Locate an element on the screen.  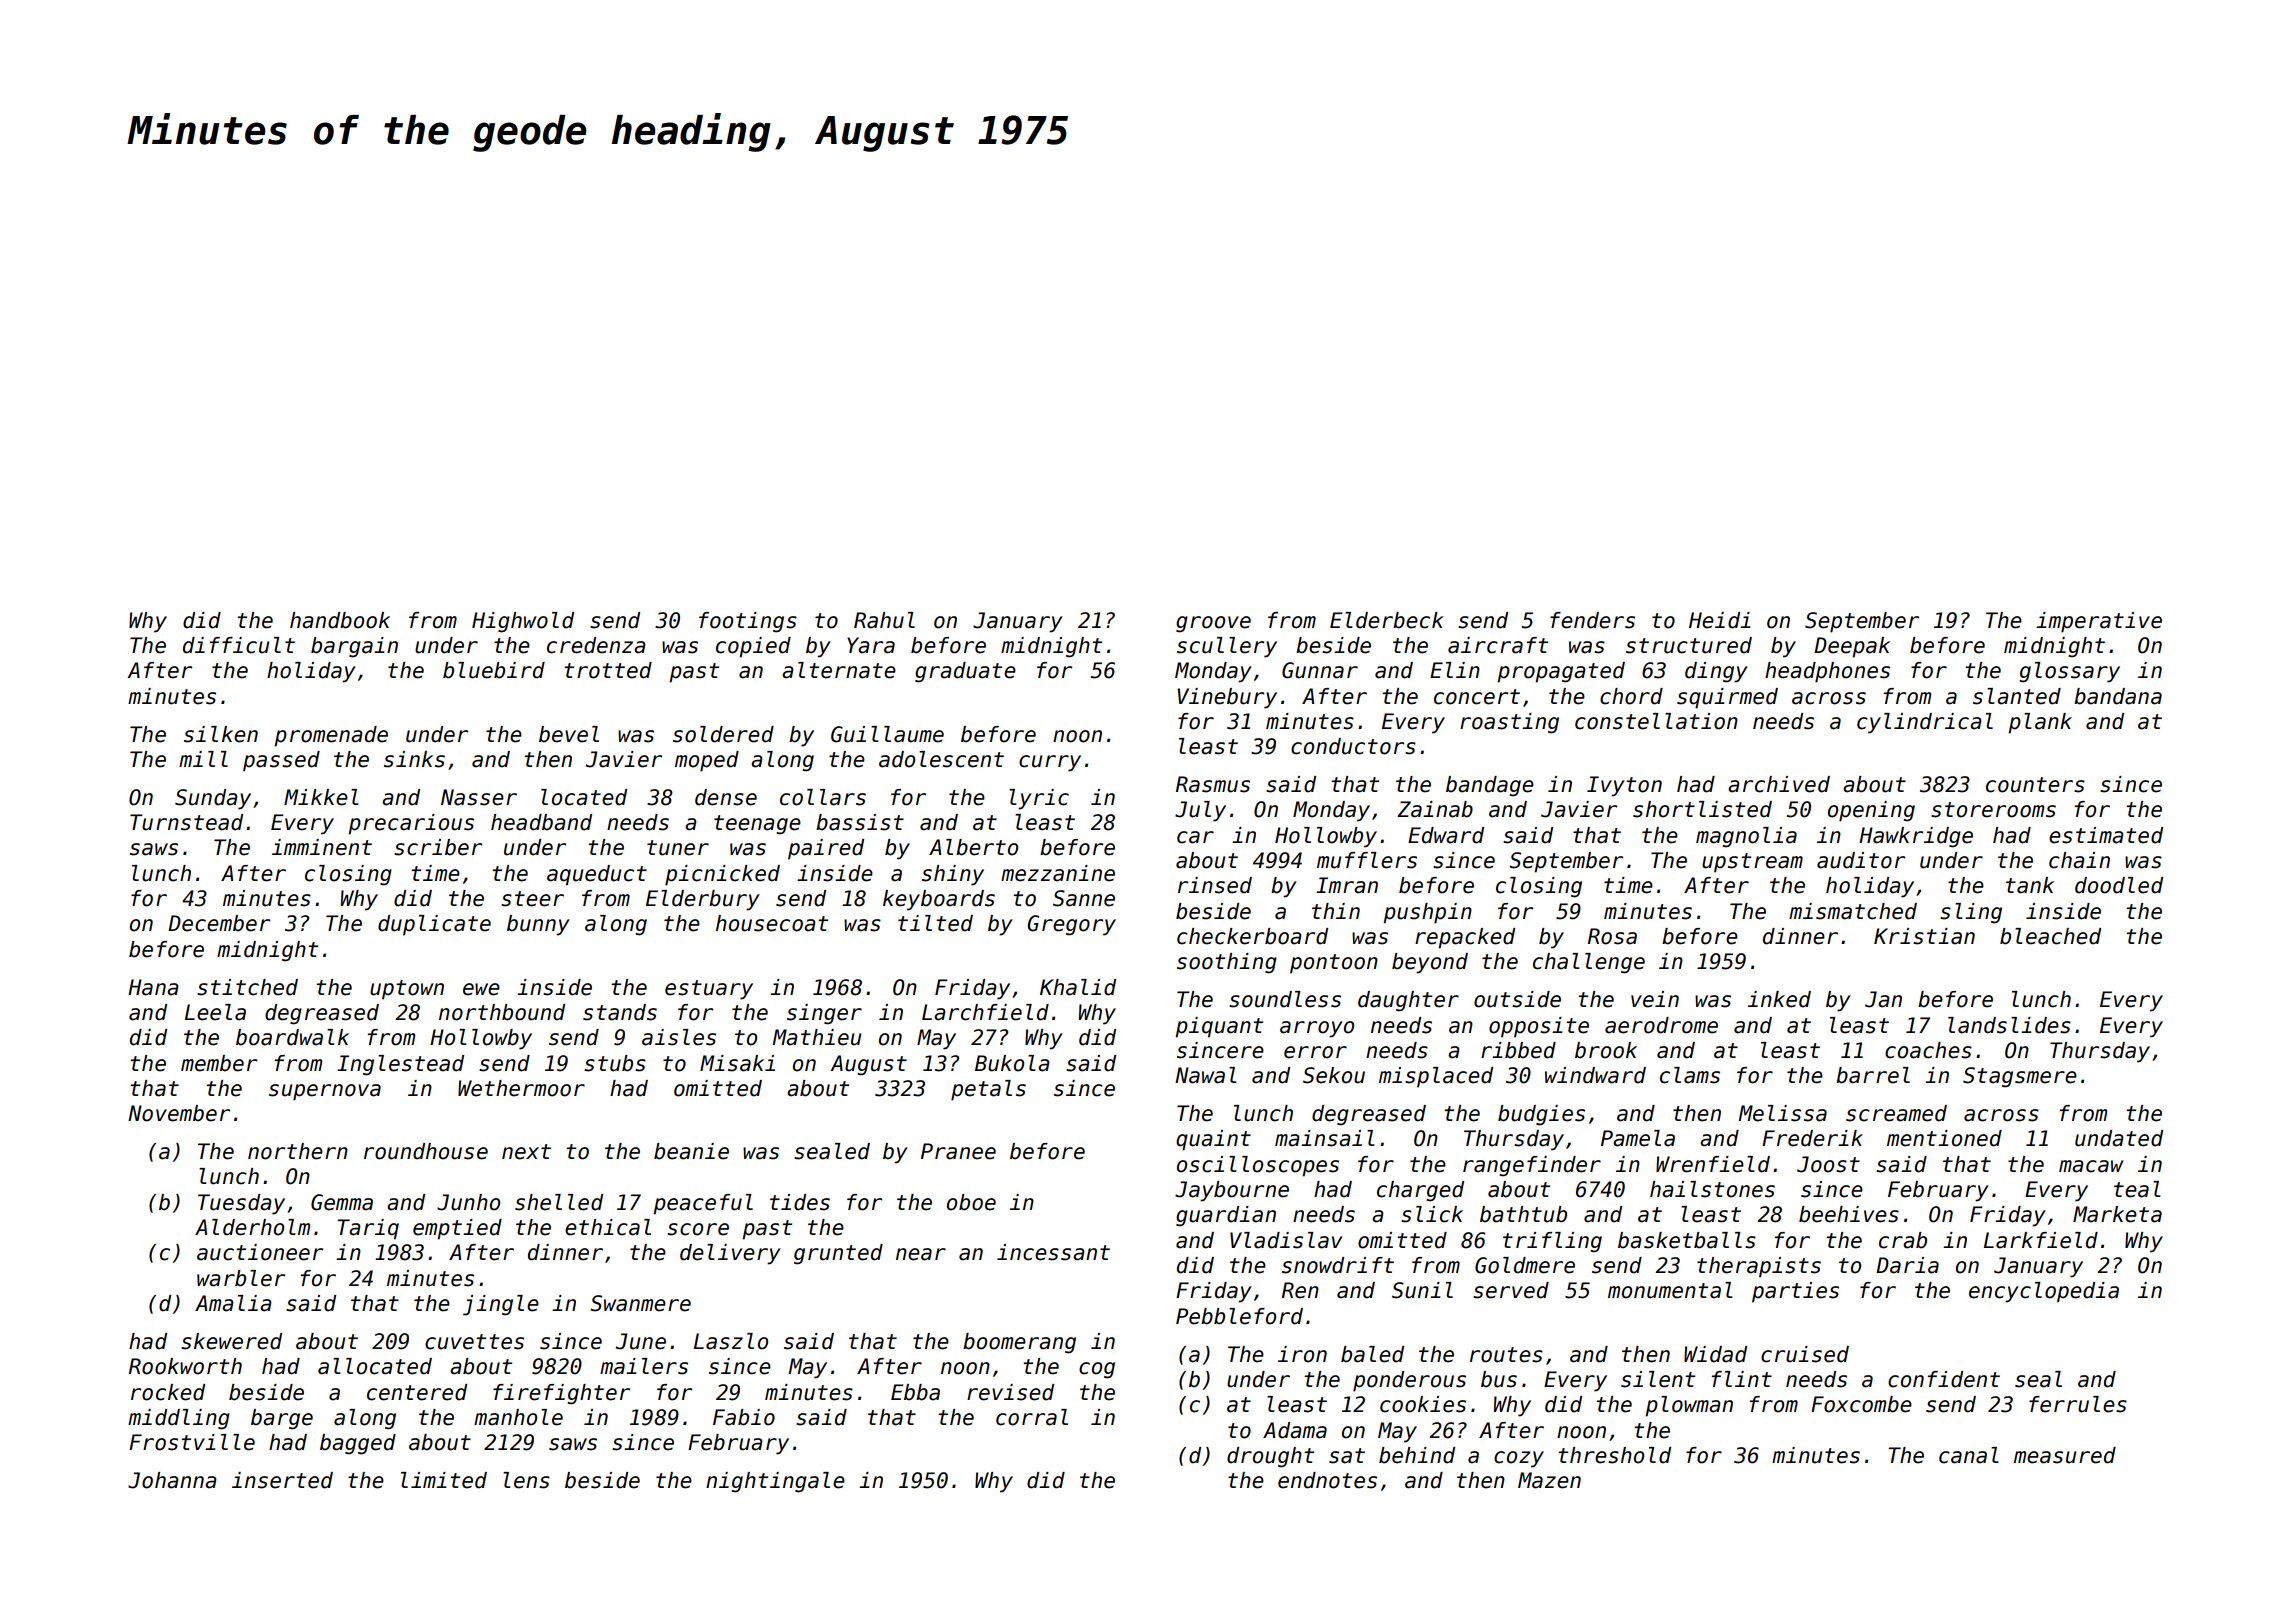
Alberto is located at coordinates (973, 847).
